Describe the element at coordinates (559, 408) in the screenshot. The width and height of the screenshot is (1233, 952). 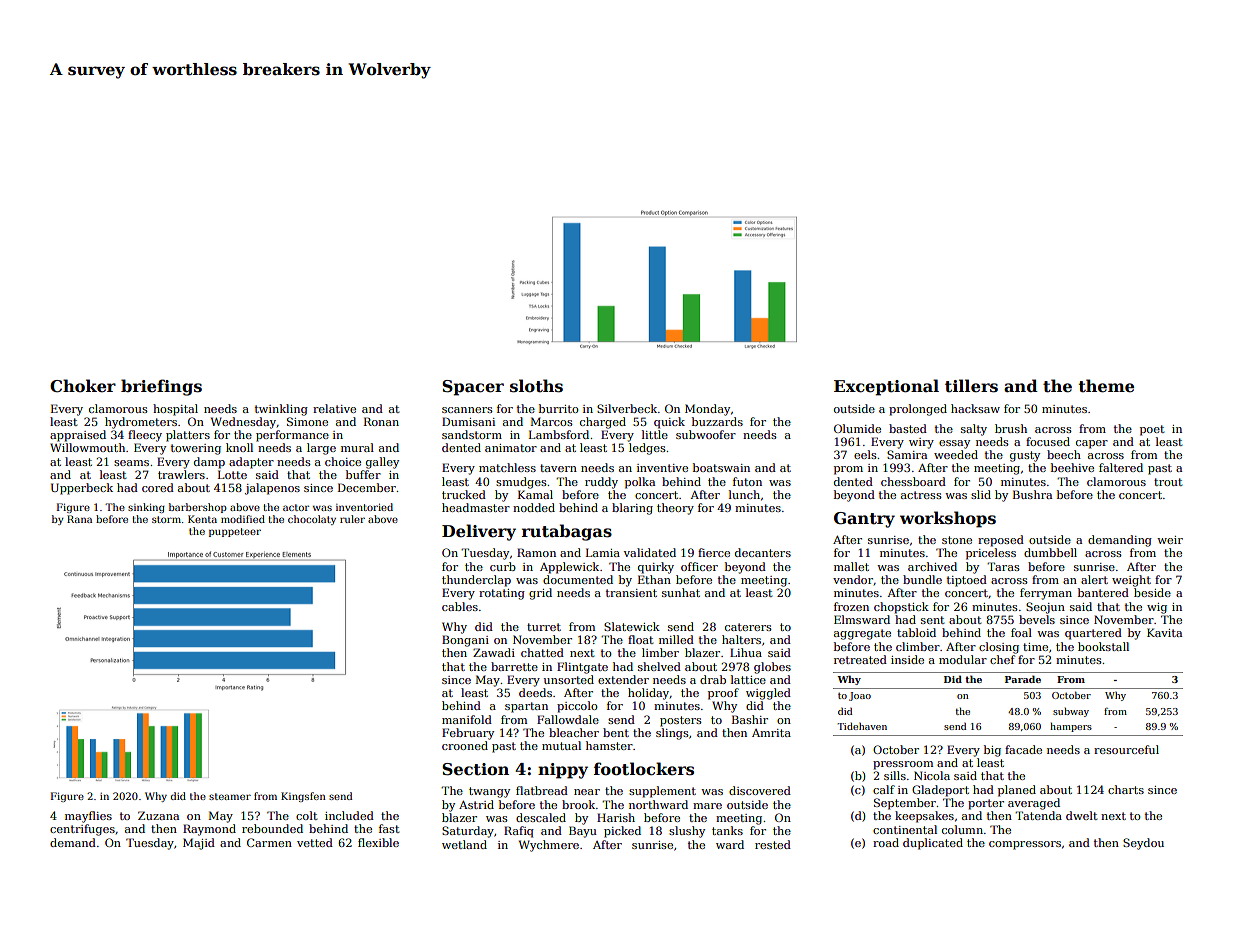
I see `burrito` at that location.
